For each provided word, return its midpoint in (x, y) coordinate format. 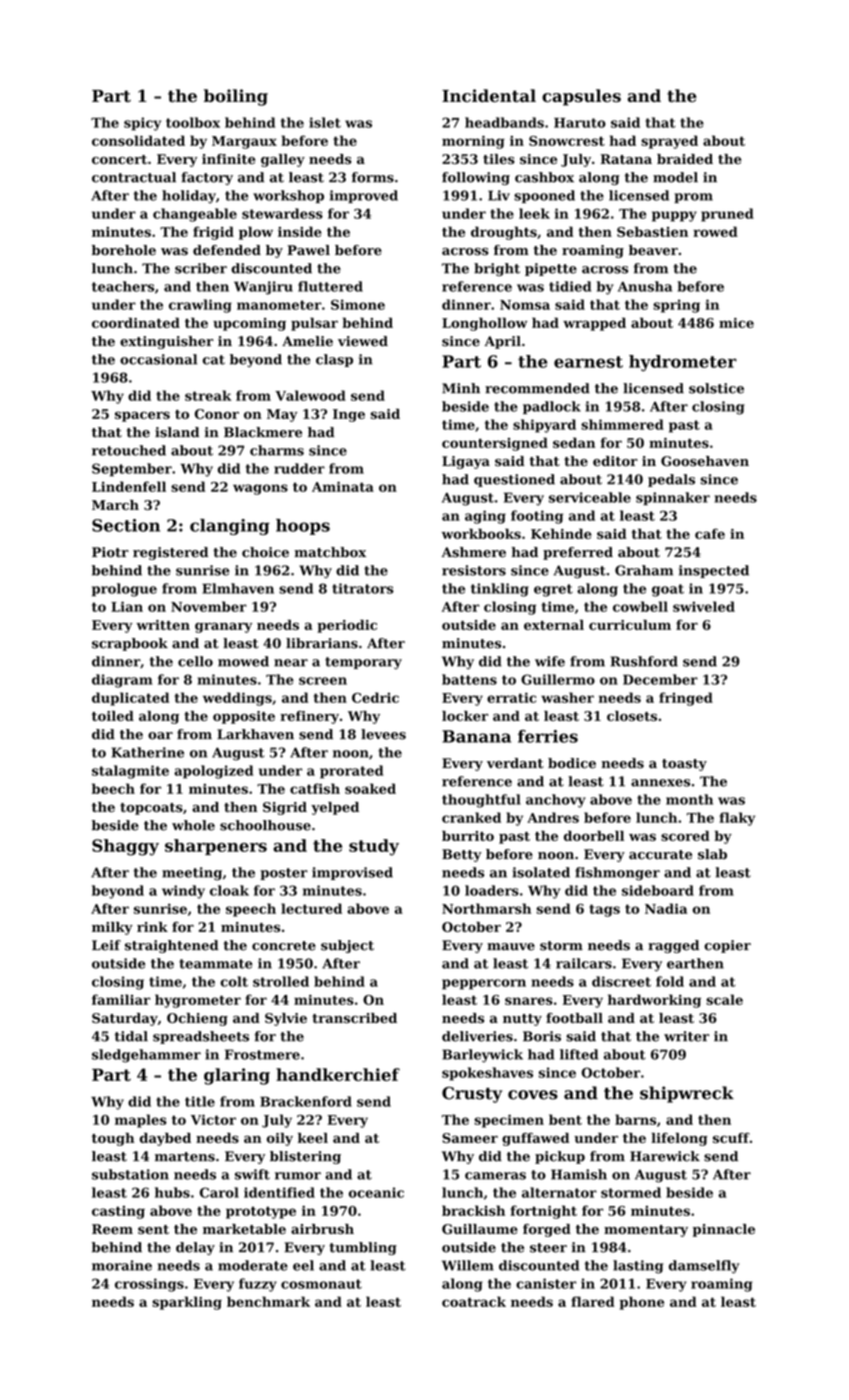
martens (185, 1157)
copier (727, 946)
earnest (588, 362)
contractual (134, 177)
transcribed (354, 1018)
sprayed (669, 142)
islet (325, 122)
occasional (158, 359)
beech (113, 788)
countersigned (495, 444)
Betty (462, 855)
